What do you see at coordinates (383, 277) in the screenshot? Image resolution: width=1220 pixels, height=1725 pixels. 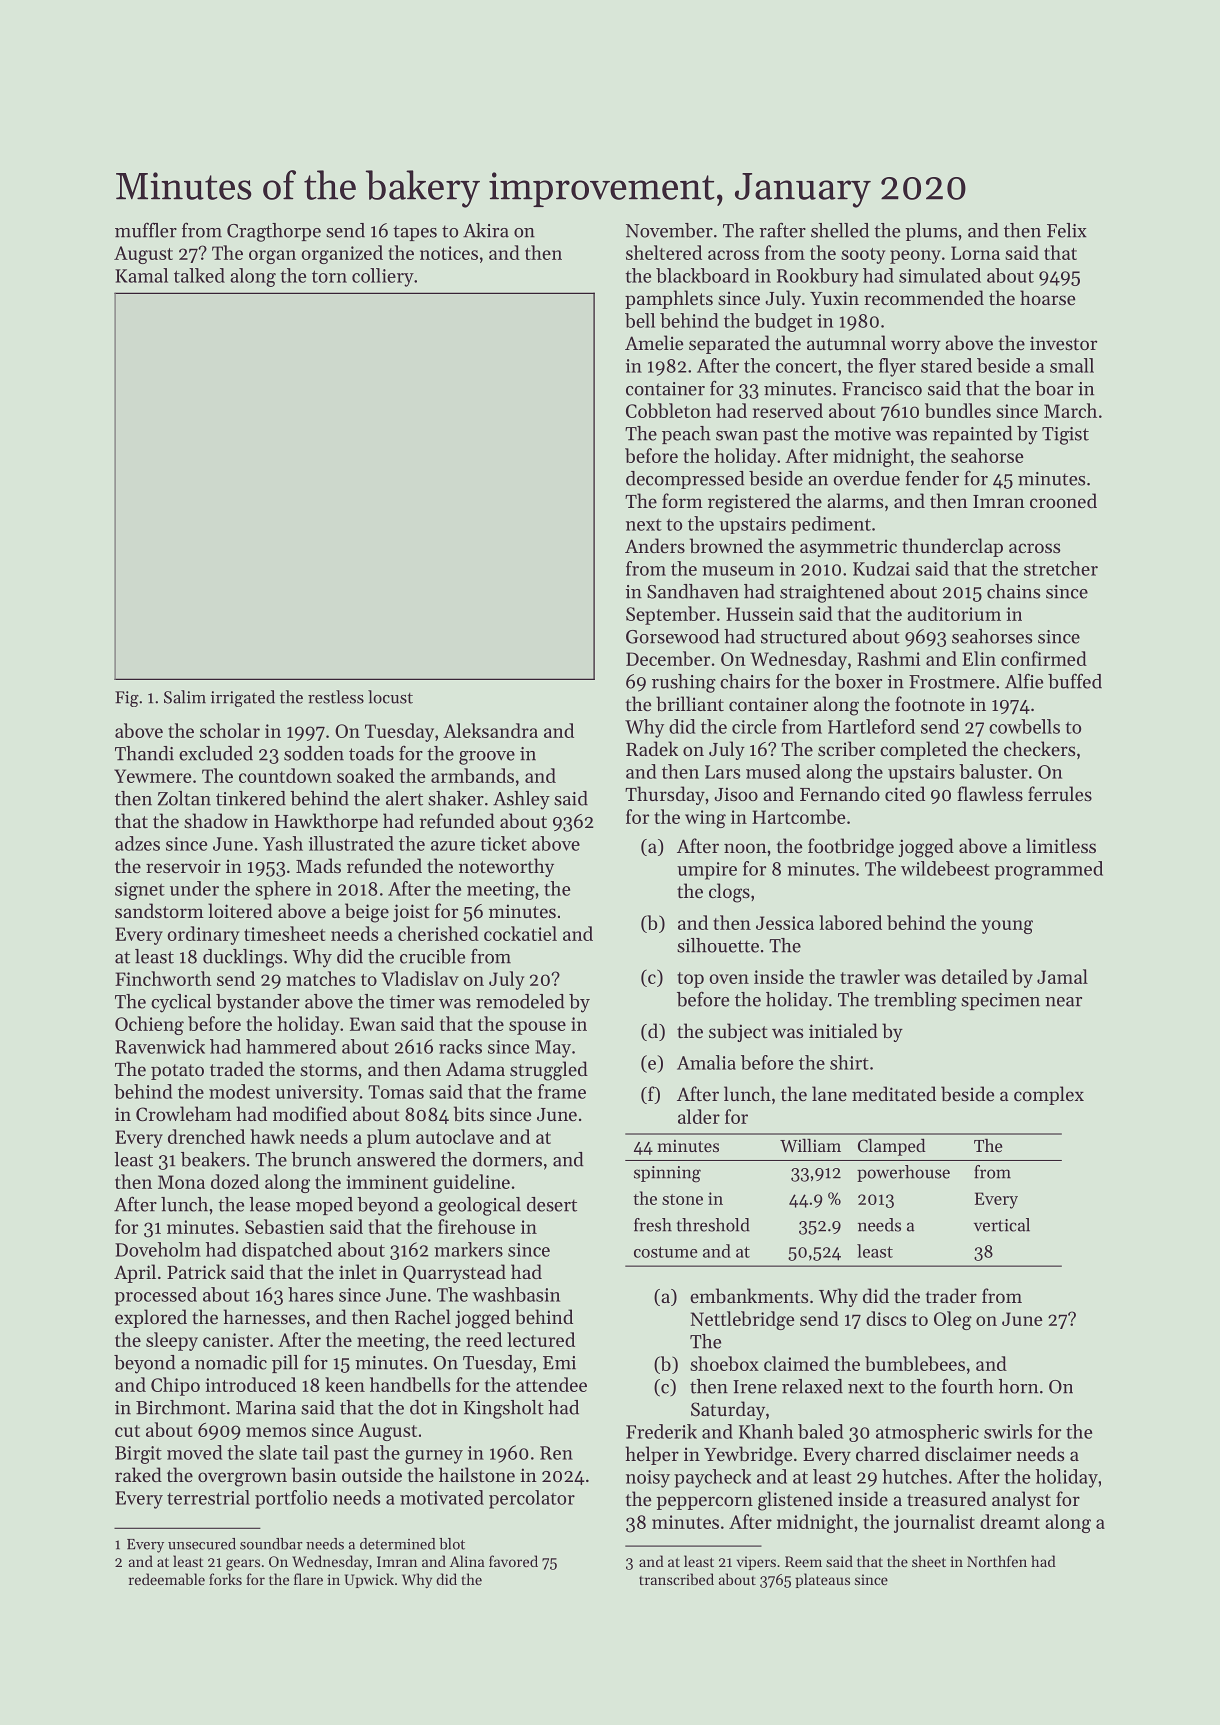 I see `colliery` at bounding box center [383, 277].
